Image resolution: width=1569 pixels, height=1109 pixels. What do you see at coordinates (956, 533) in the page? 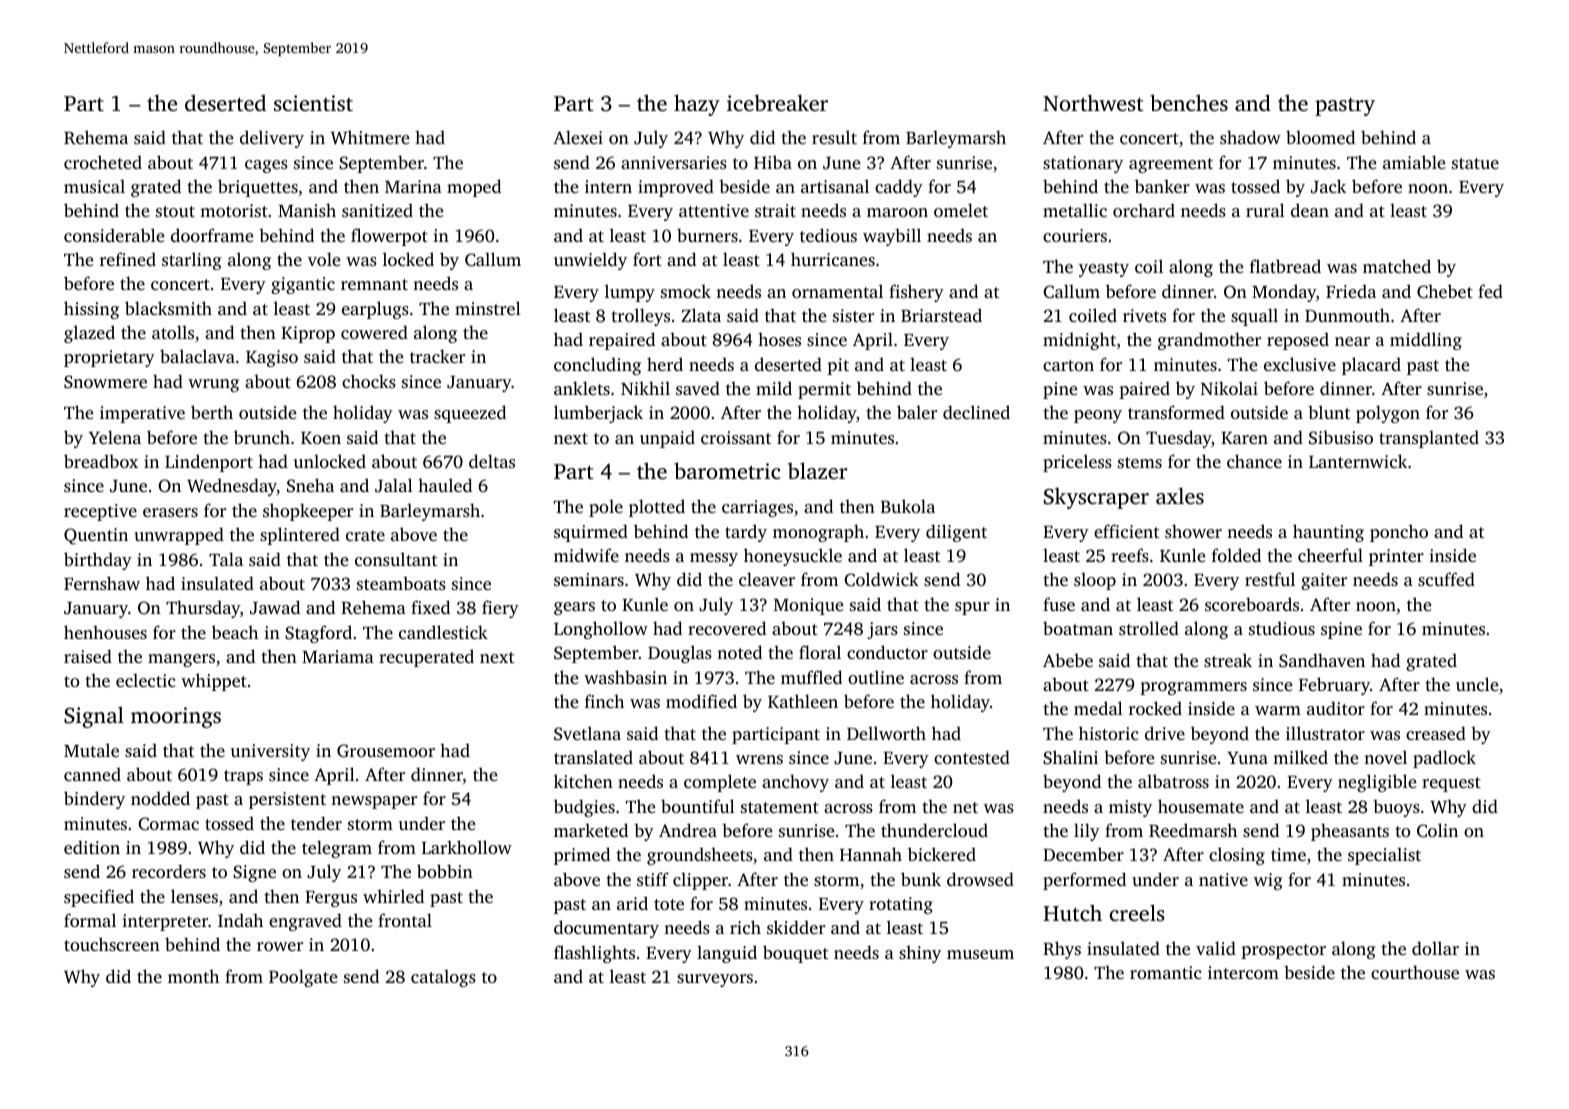
I see `diligent` at bounding box center [956, 533].
